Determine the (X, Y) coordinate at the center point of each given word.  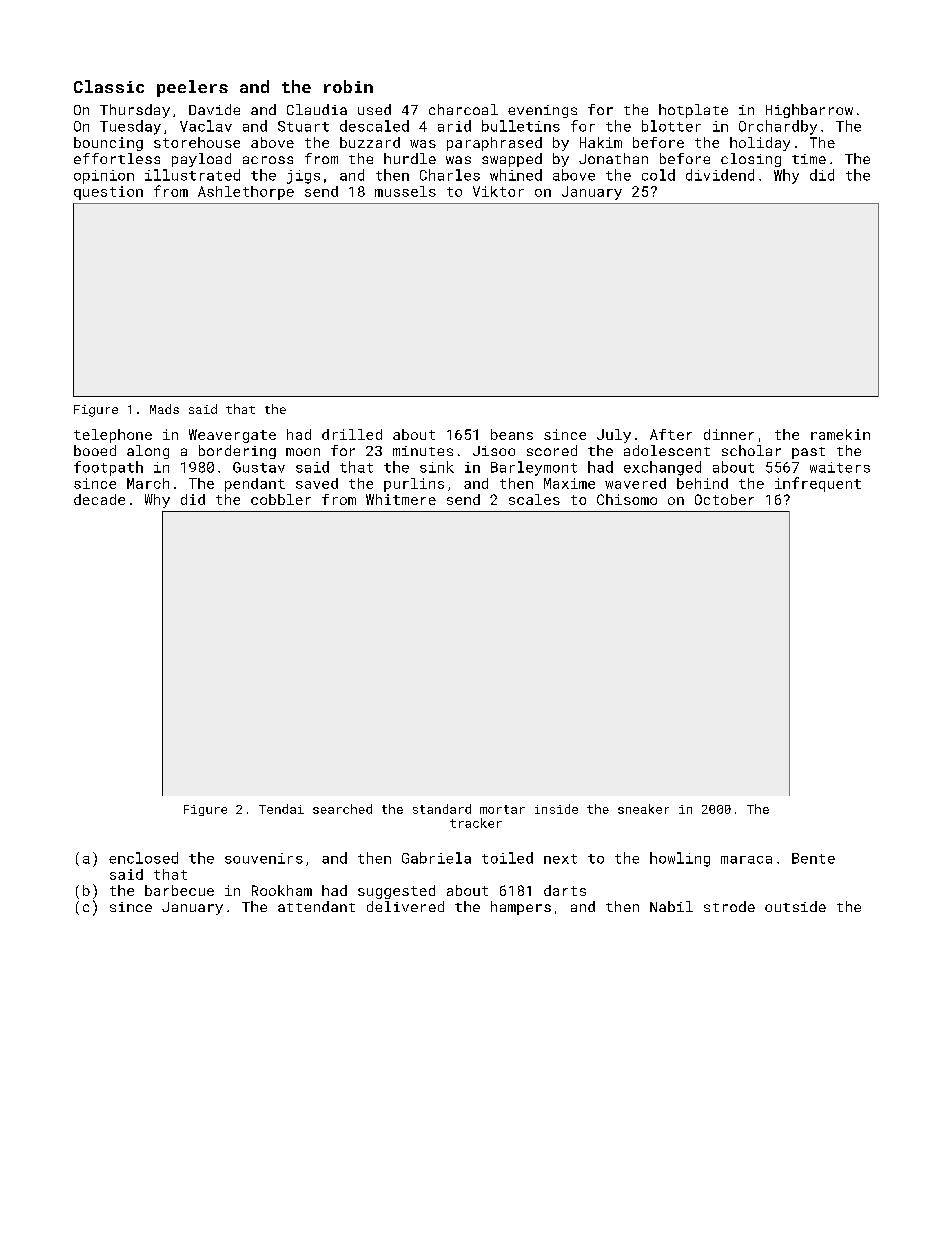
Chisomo (627, 499)
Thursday (135, 111)
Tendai (281, 809)
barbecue (179, 890)
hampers (521, 908)
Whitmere (401, 499)
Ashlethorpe (246, 193)
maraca (746, 860)
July (614, 436)
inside (556, 809)
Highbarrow (809, 111)
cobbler (281, 499)
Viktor (498, 191)
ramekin (840, 434)
